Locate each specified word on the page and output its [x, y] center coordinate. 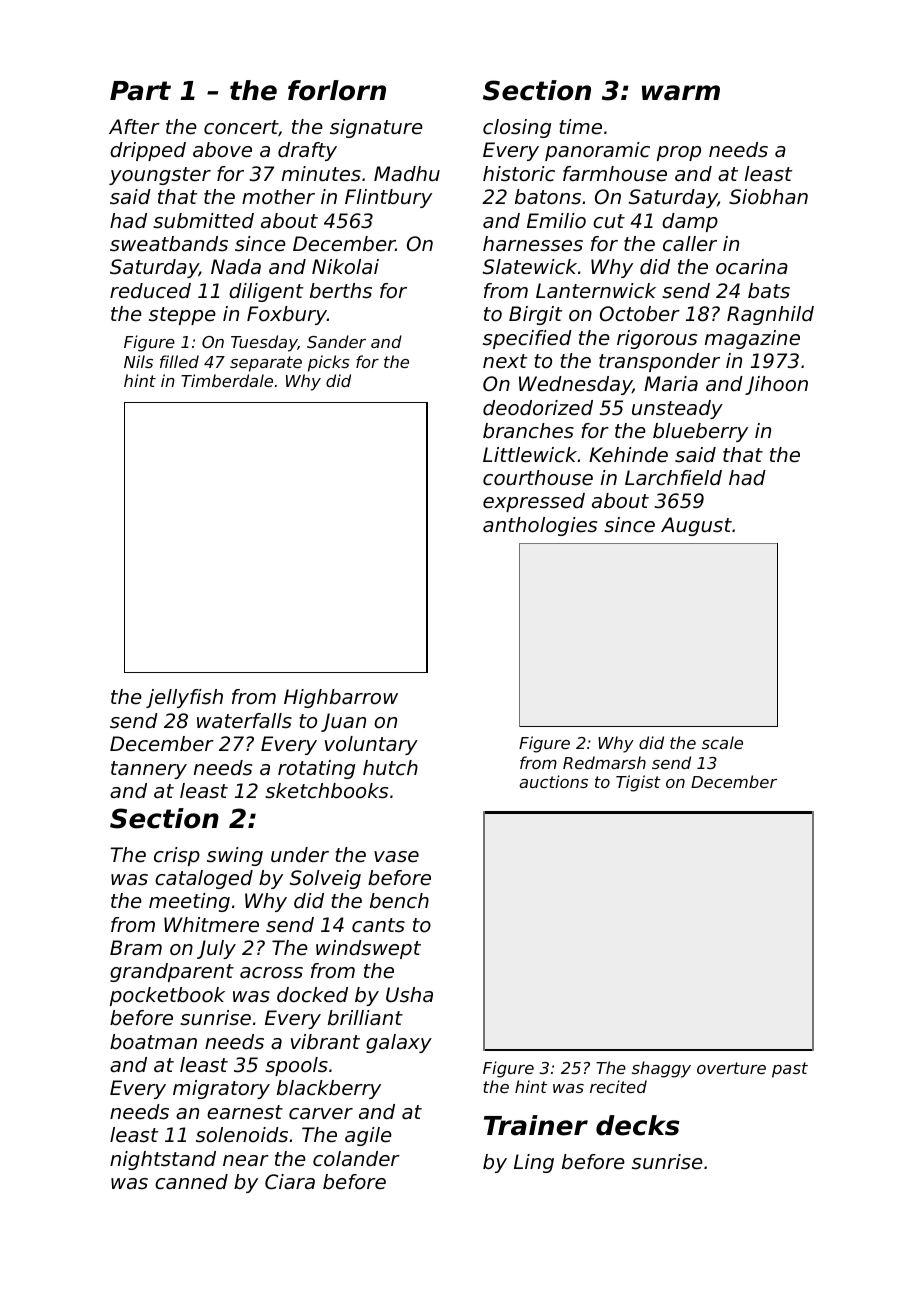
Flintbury [388, 198]
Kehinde [628, 455]
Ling [534, 1163]
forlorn [337, 90]
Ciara [290, 1181]
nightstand [163, 1160]
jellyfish [184, 698]
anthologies [540, 526]
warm [681, 93]
